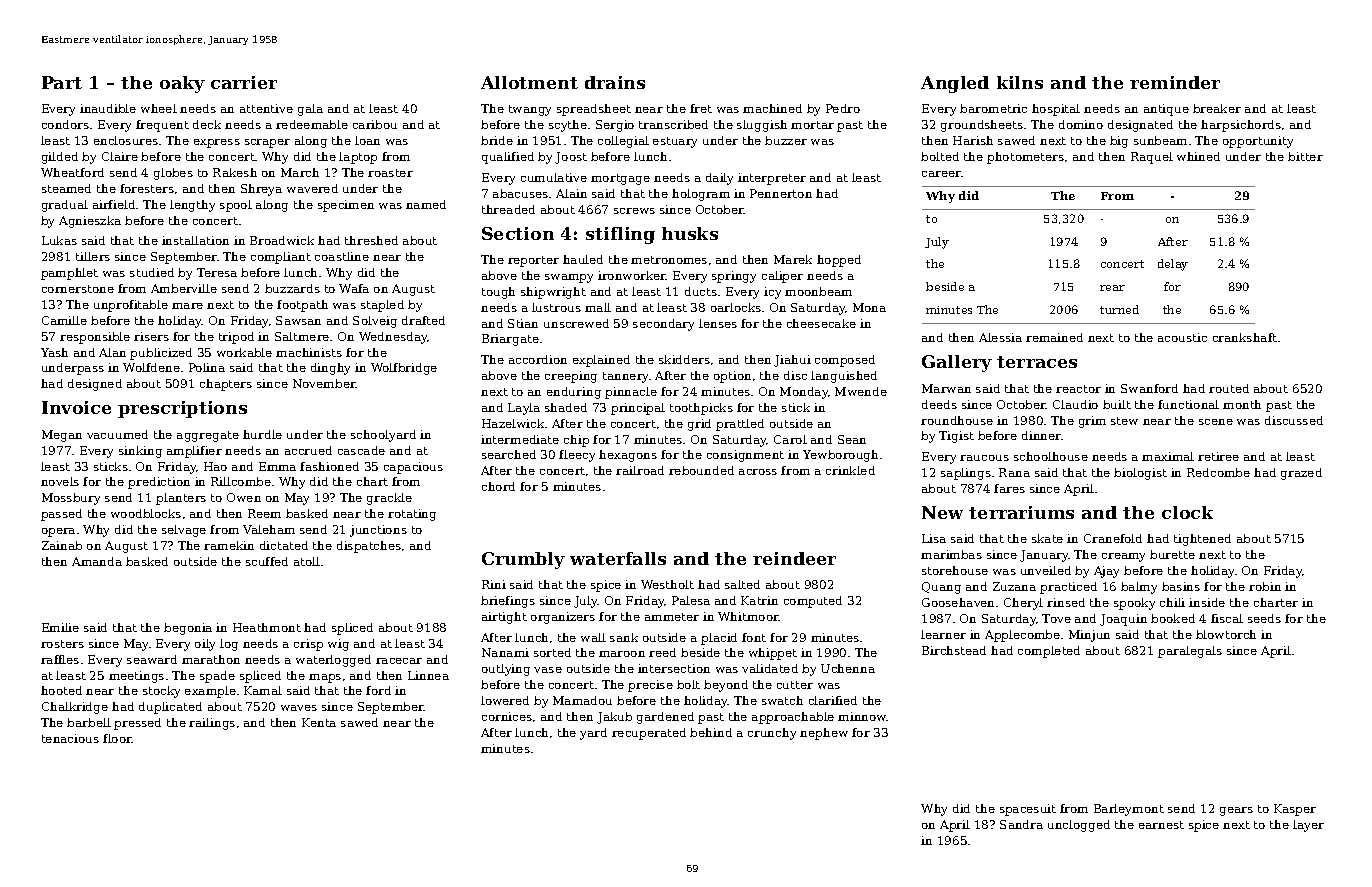  What do you see at coordinates (378, 531) in the screenshot?
I see `junctions` at bounding box center [378, 531].
